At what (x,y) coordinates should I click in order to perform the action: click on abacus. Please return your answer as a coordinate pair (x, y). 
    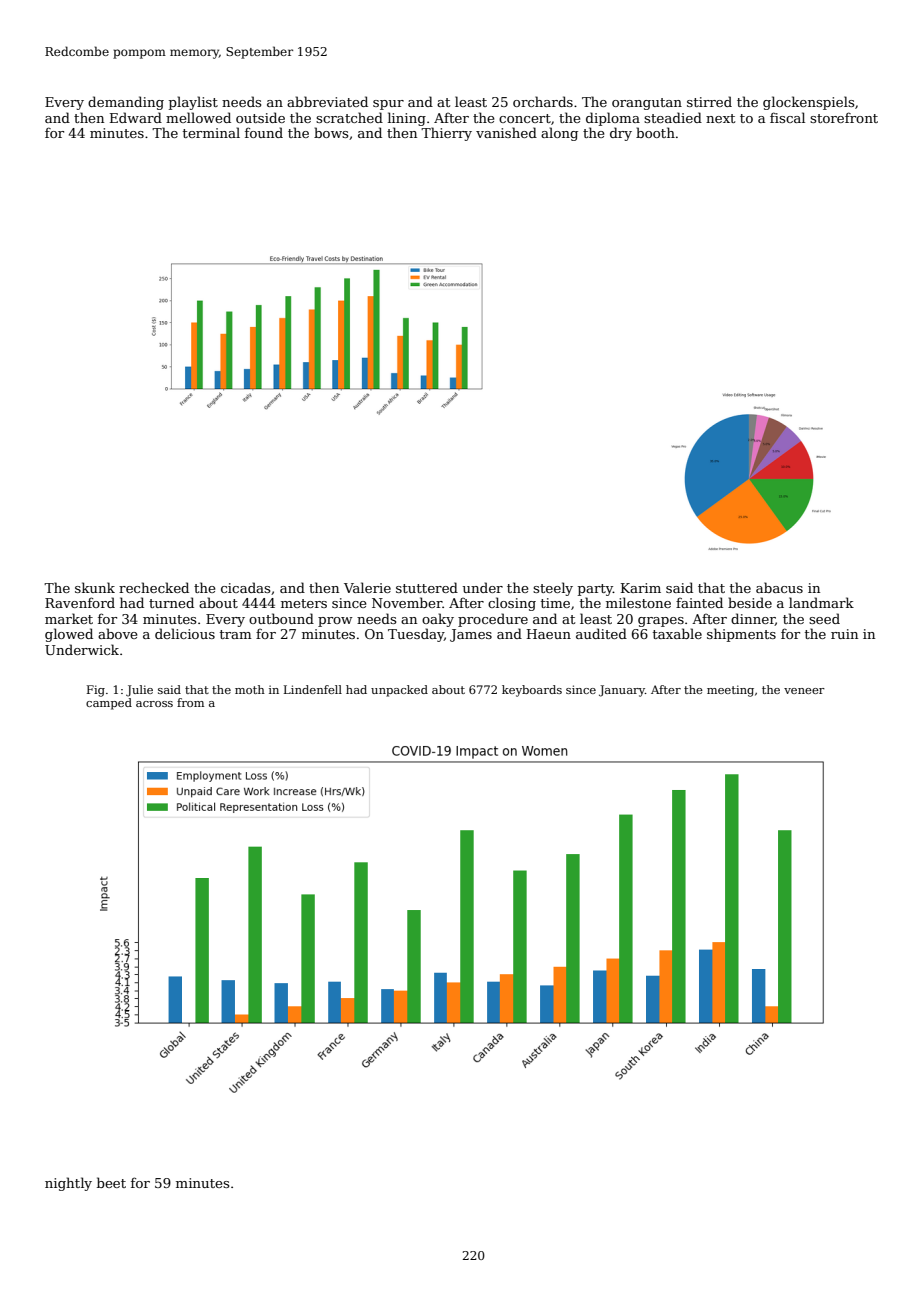
    Looking at the image, I should click on (779, 587).
